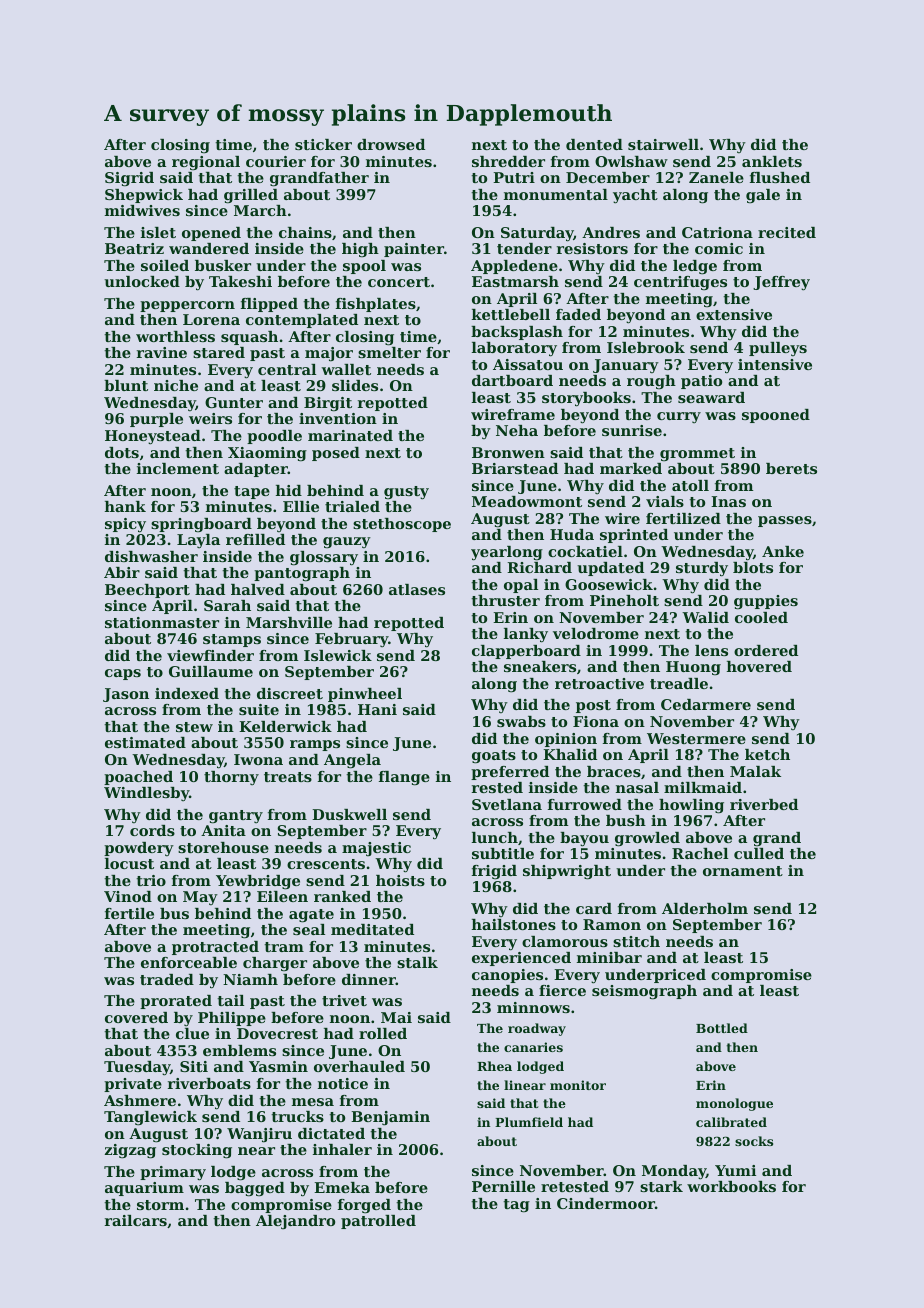 This screenshot has height=1308, width=924. What do you see at coordinates (377, 709) in the screenshot?
I see `Hani` at bounding box center [377, 709].
